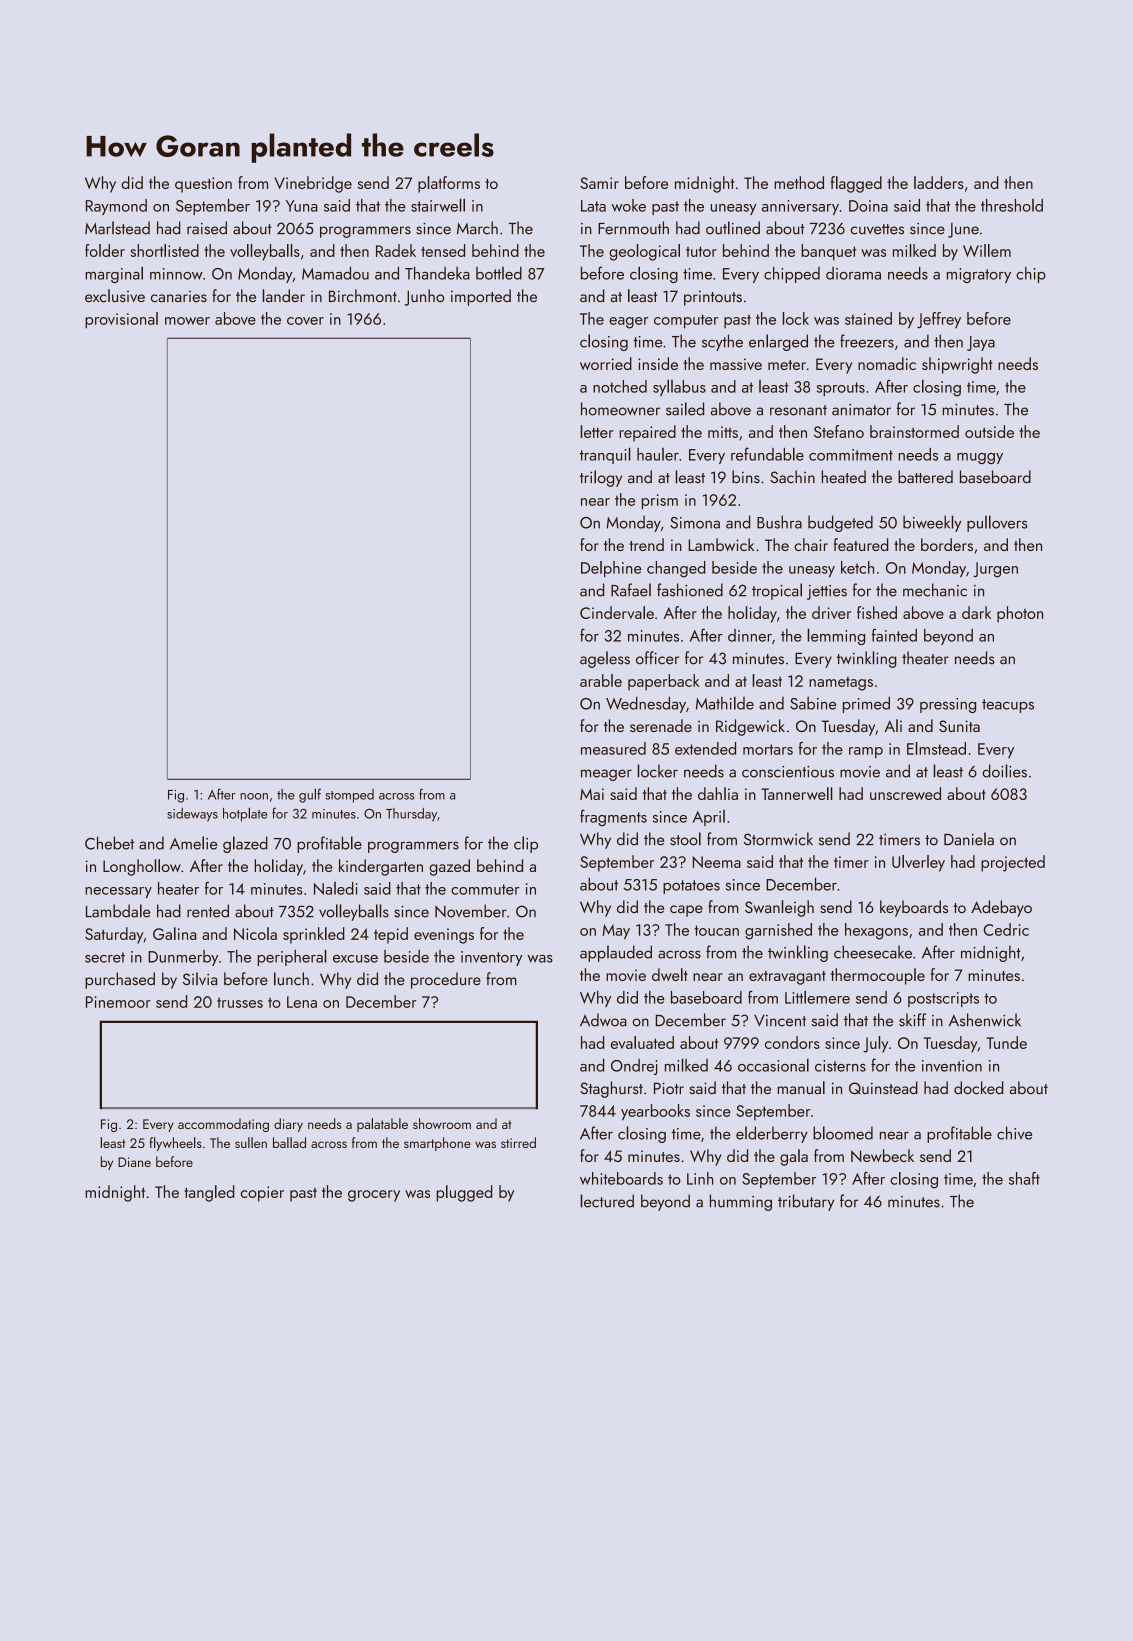  What do you see at coordinates (310, 795) in the document?
I see `gulf` at bounding box center [310, 795].
